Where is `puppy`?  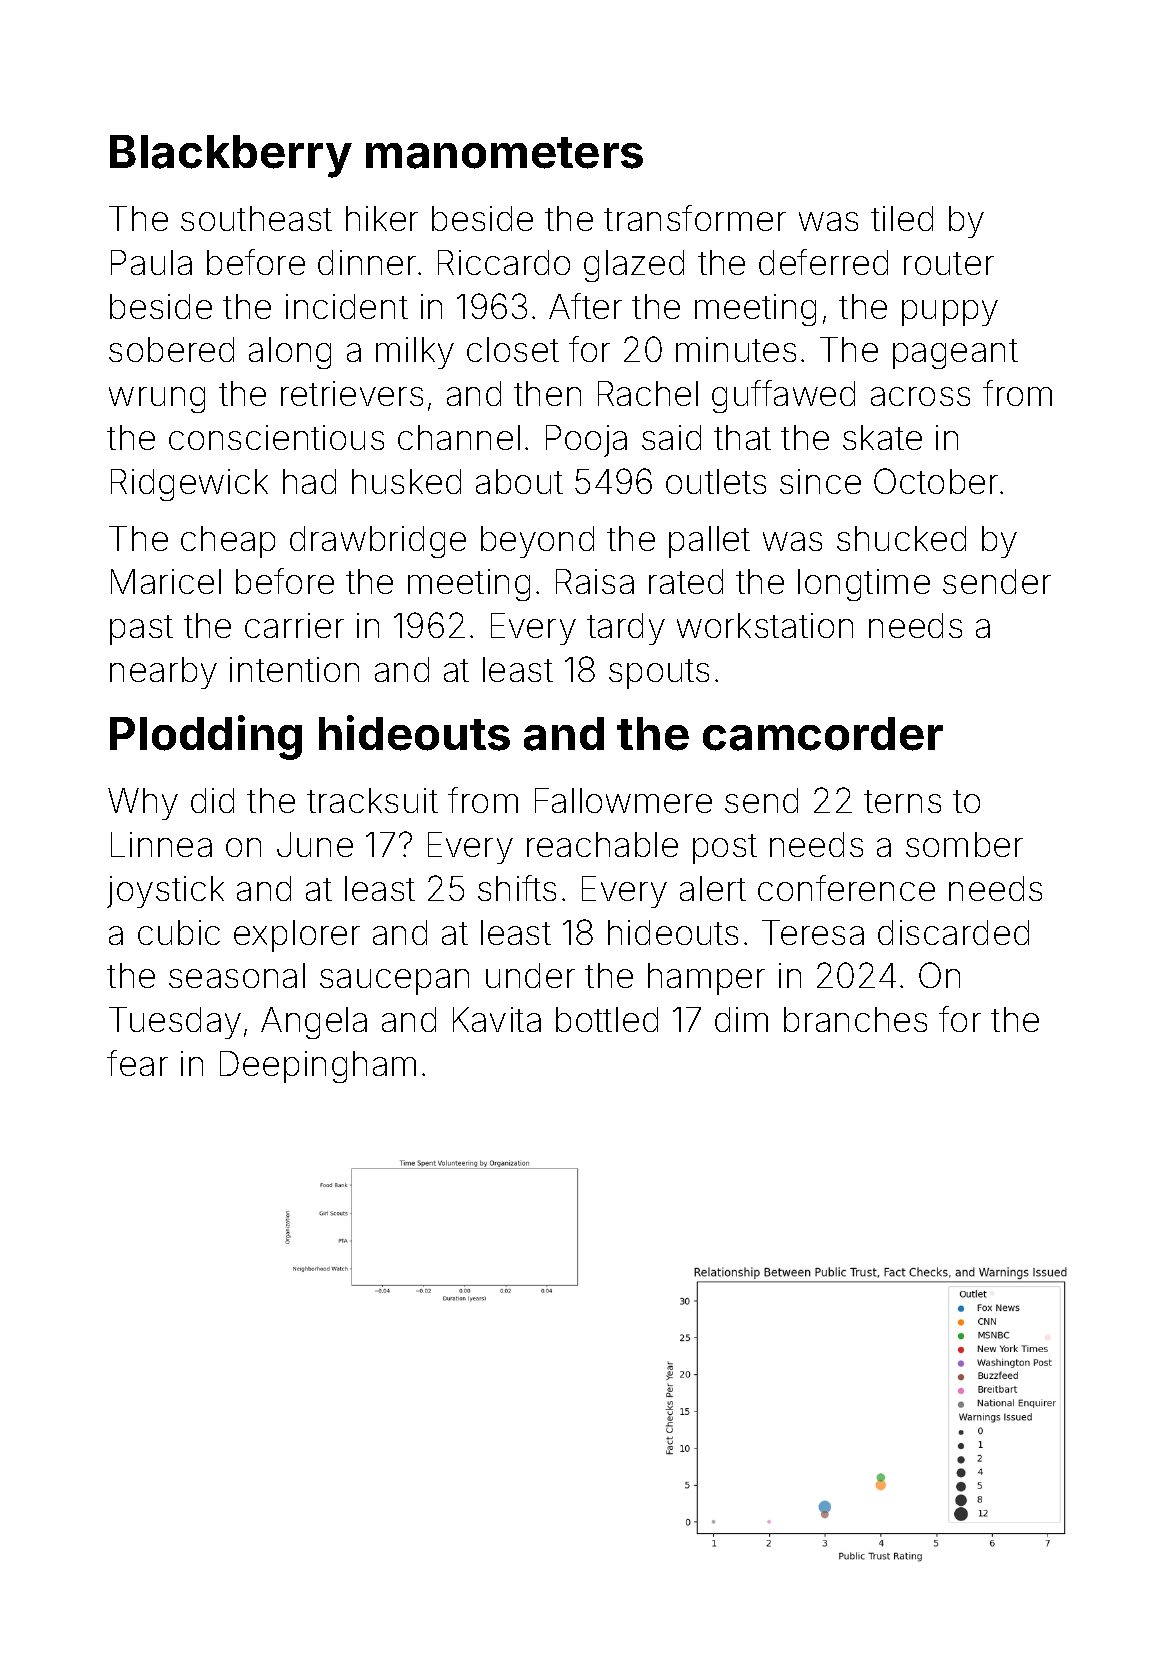 puppy is located at coordinates (950, 313).
